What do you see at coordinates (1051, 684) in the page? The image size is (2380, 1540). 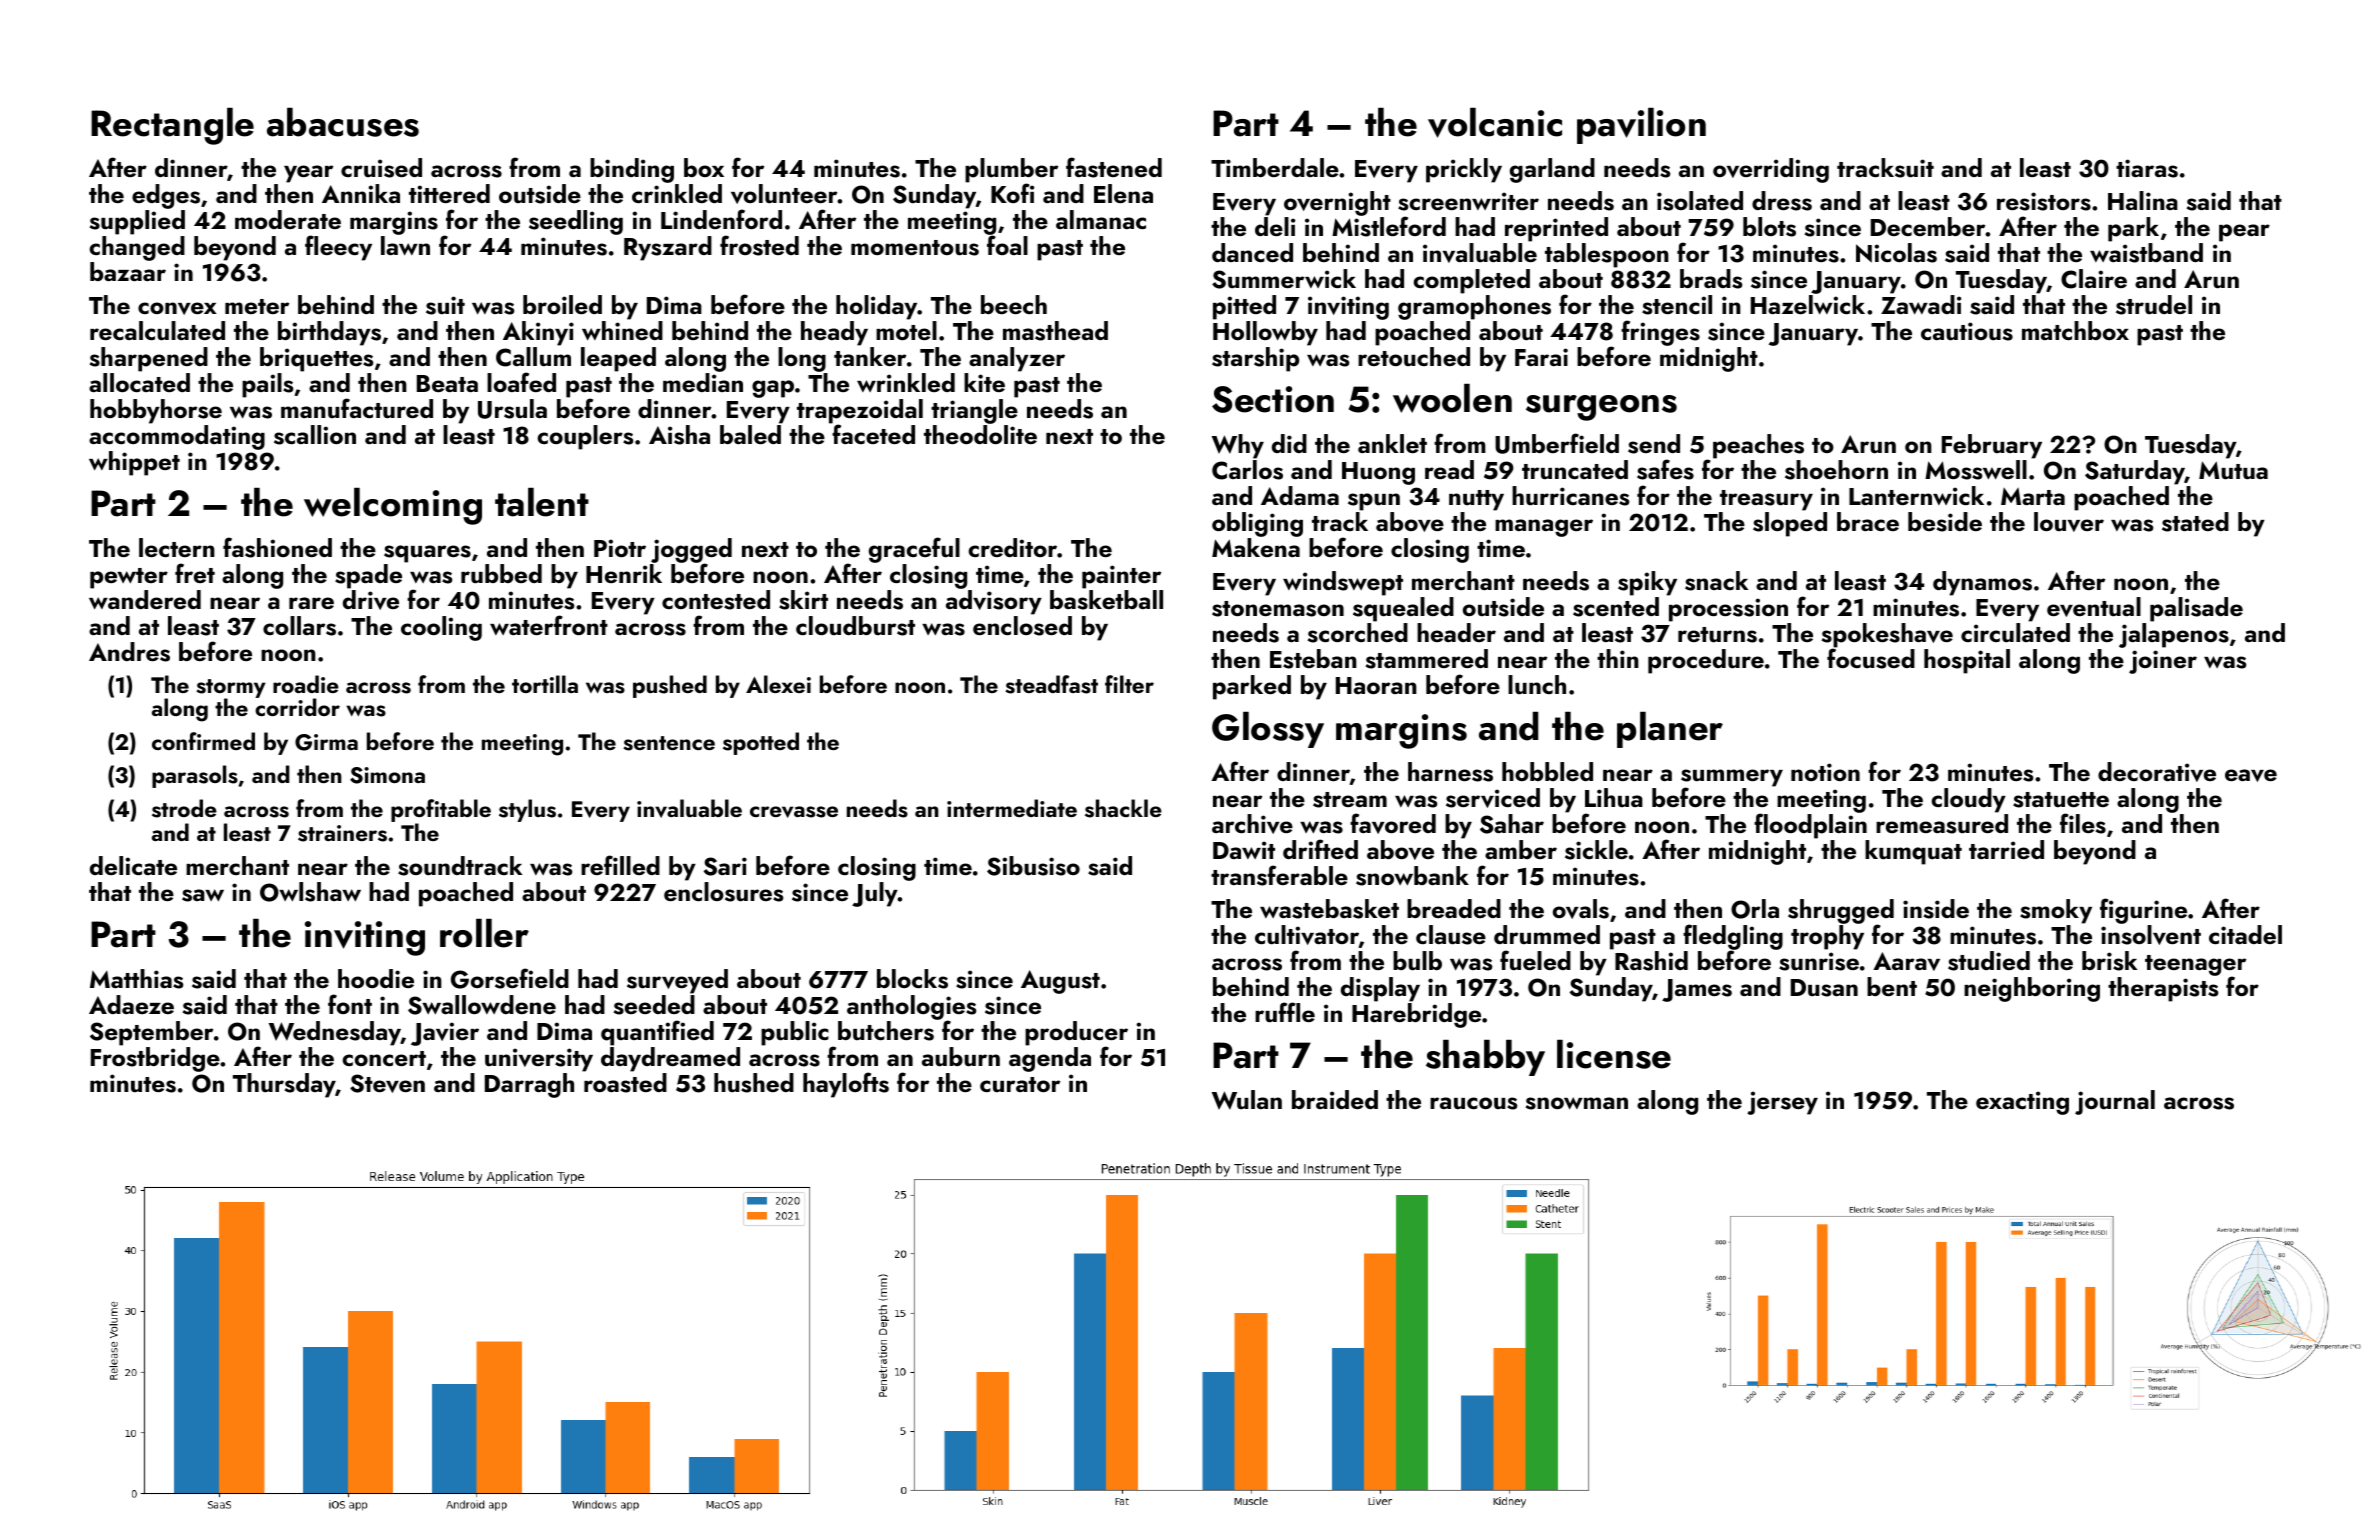 I see `steadfast` at bounding box center [1051, 684].
